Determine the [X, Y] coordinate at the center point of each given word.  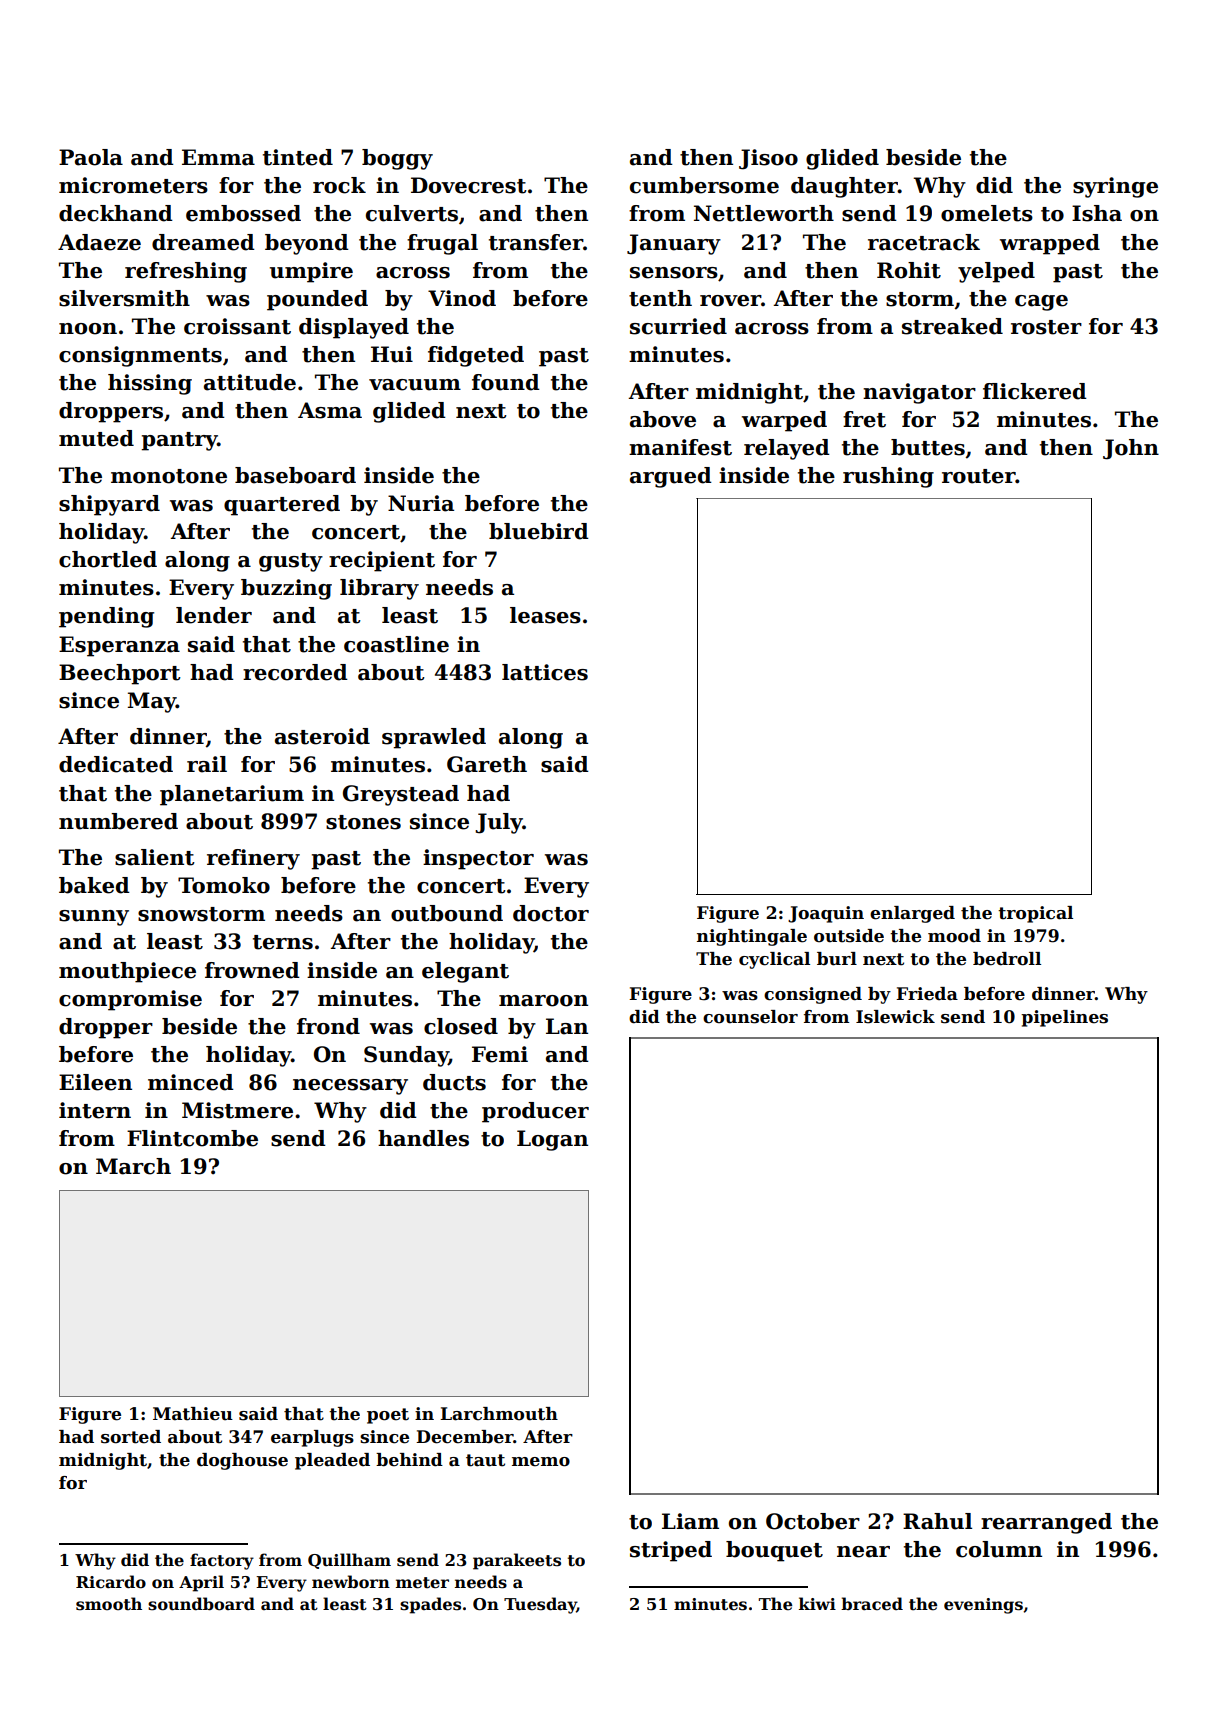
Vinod [462, 298]
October [813, 1521]
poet [388, 1416]
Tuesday [540, 1605]
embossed [243, 213]
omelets [987, 213]
